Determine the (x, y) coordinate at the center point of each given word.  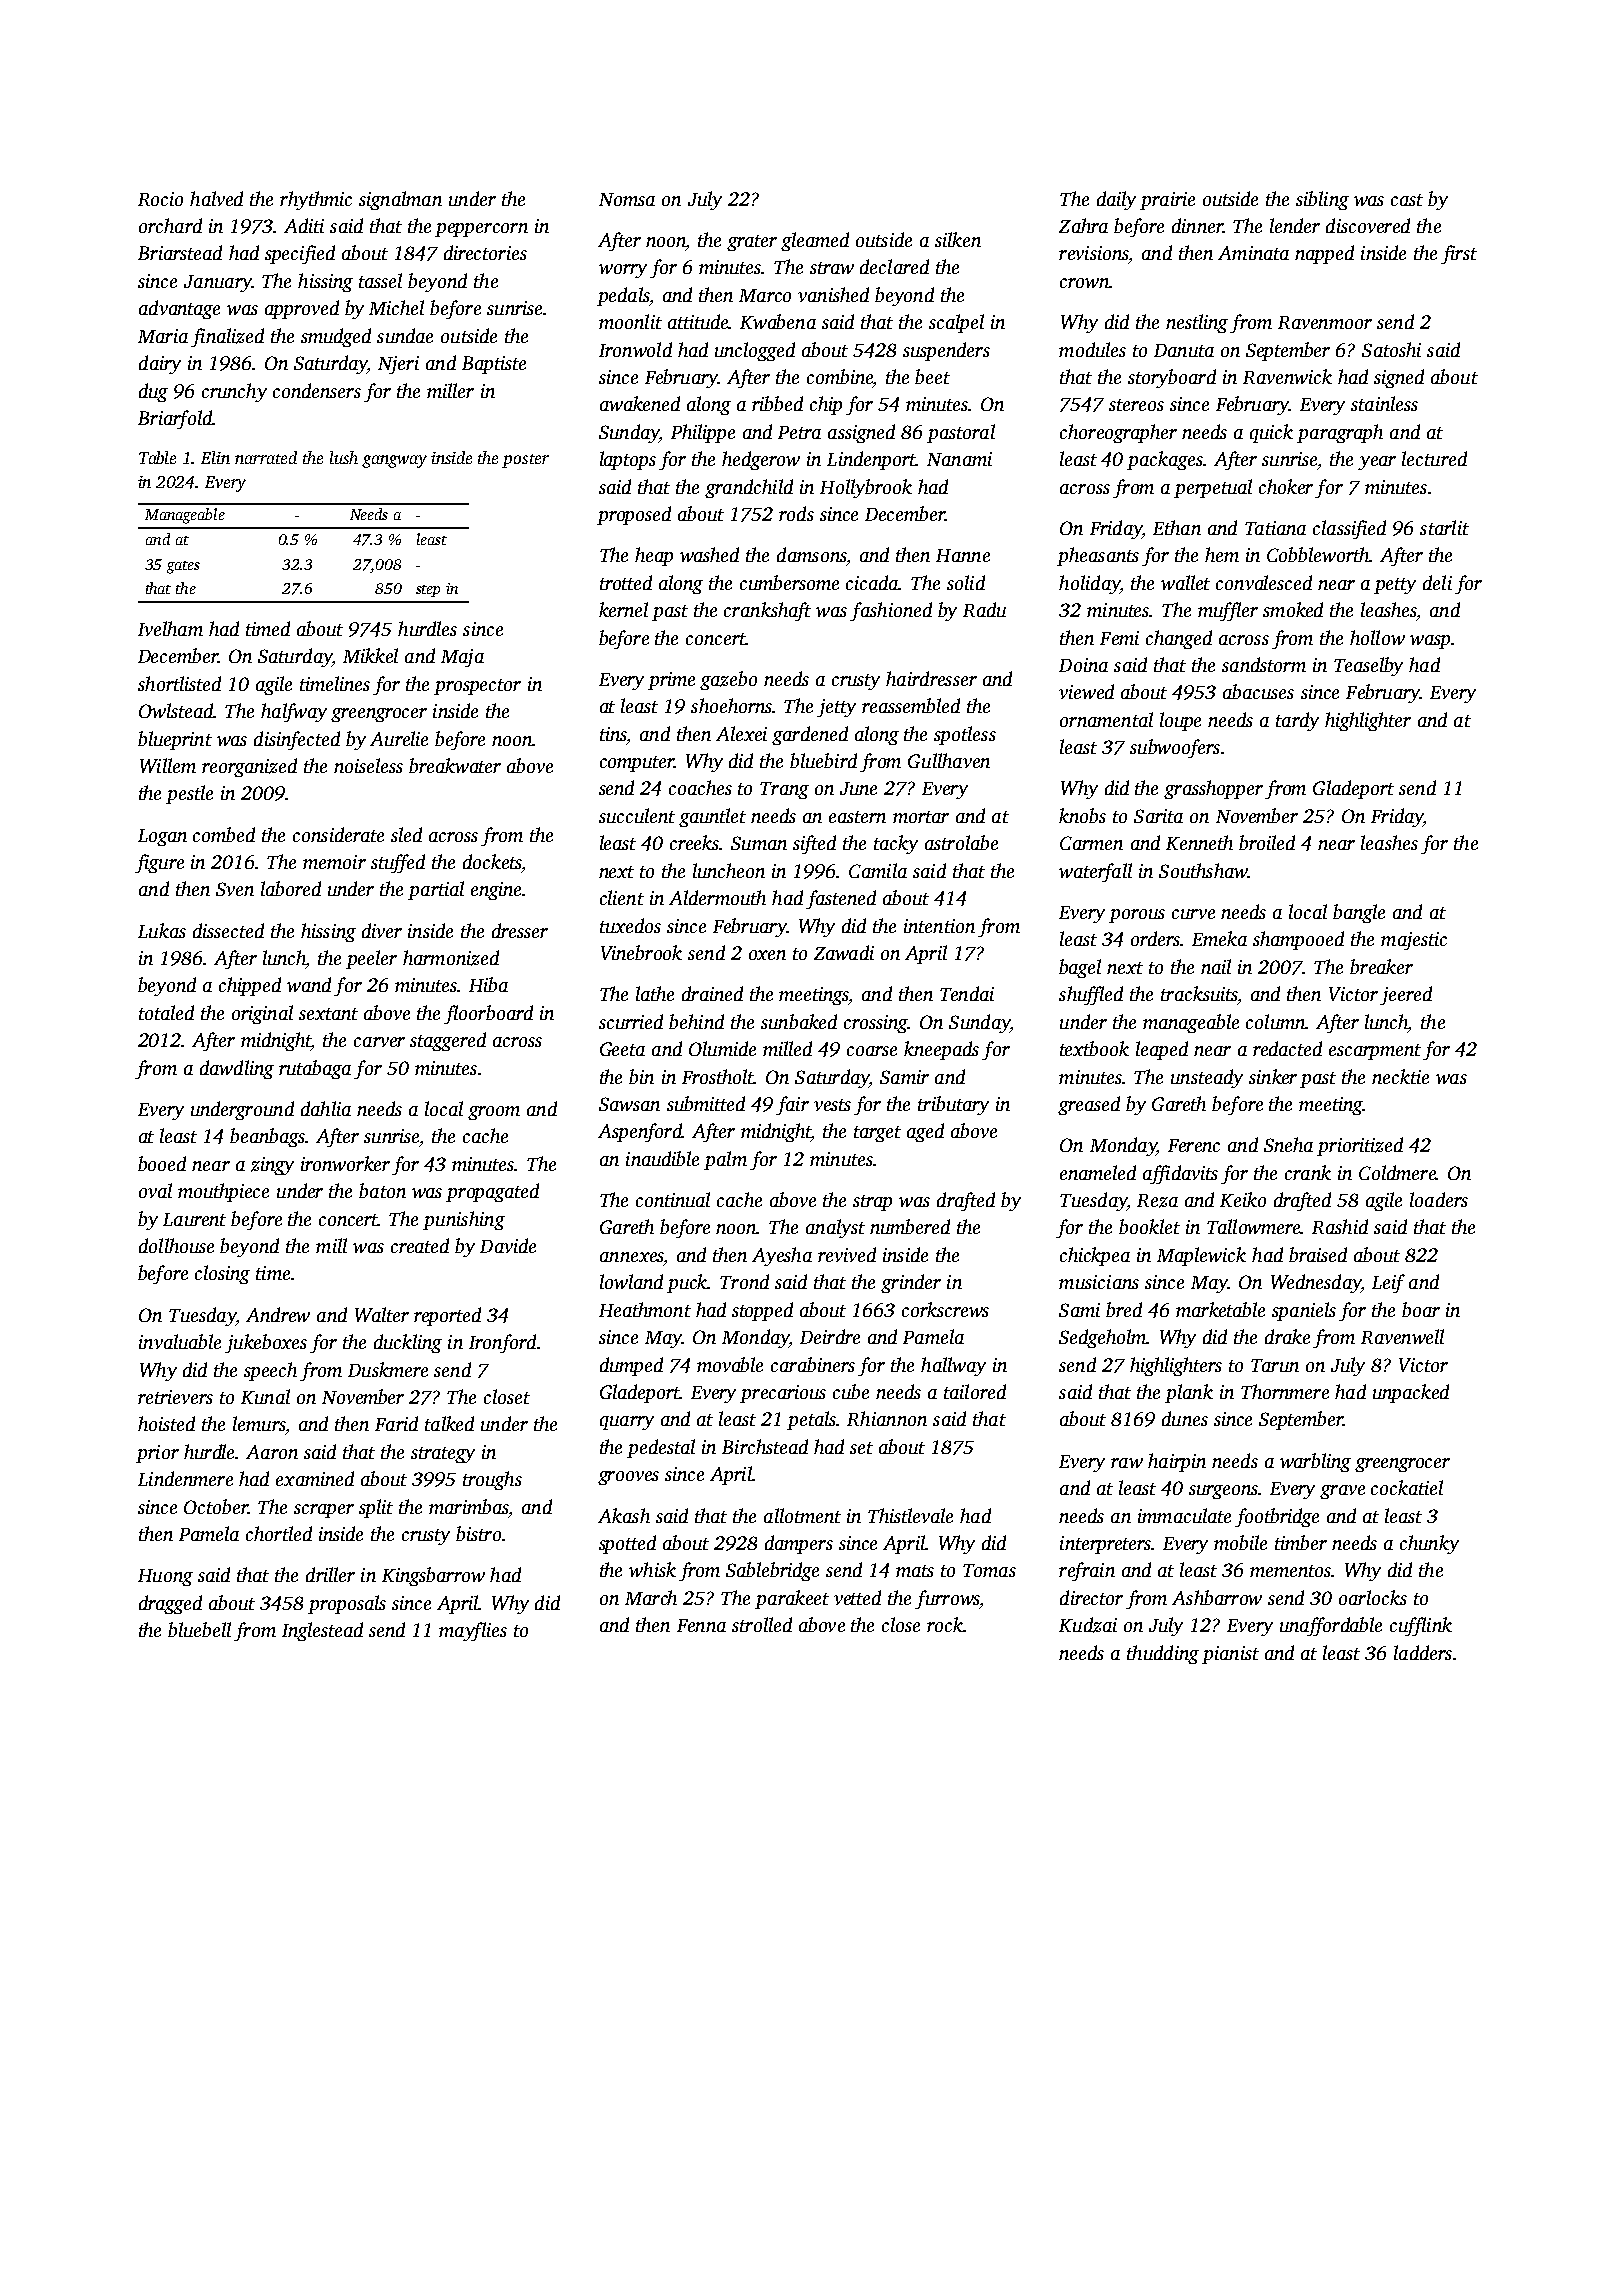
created (420, 1245)
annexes (632, 1257)
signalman (400, 200)
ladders (1423, 1652)
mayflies (473, 1631)
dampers (799, 1544)
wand (309, 984)
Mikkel (370, 655)
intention (939, 926)
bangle (1359, 913)
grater (752, 243)
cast (1407, 200)
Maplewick (1201, 1256)
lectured (1434, 458)
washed (709, 554)
